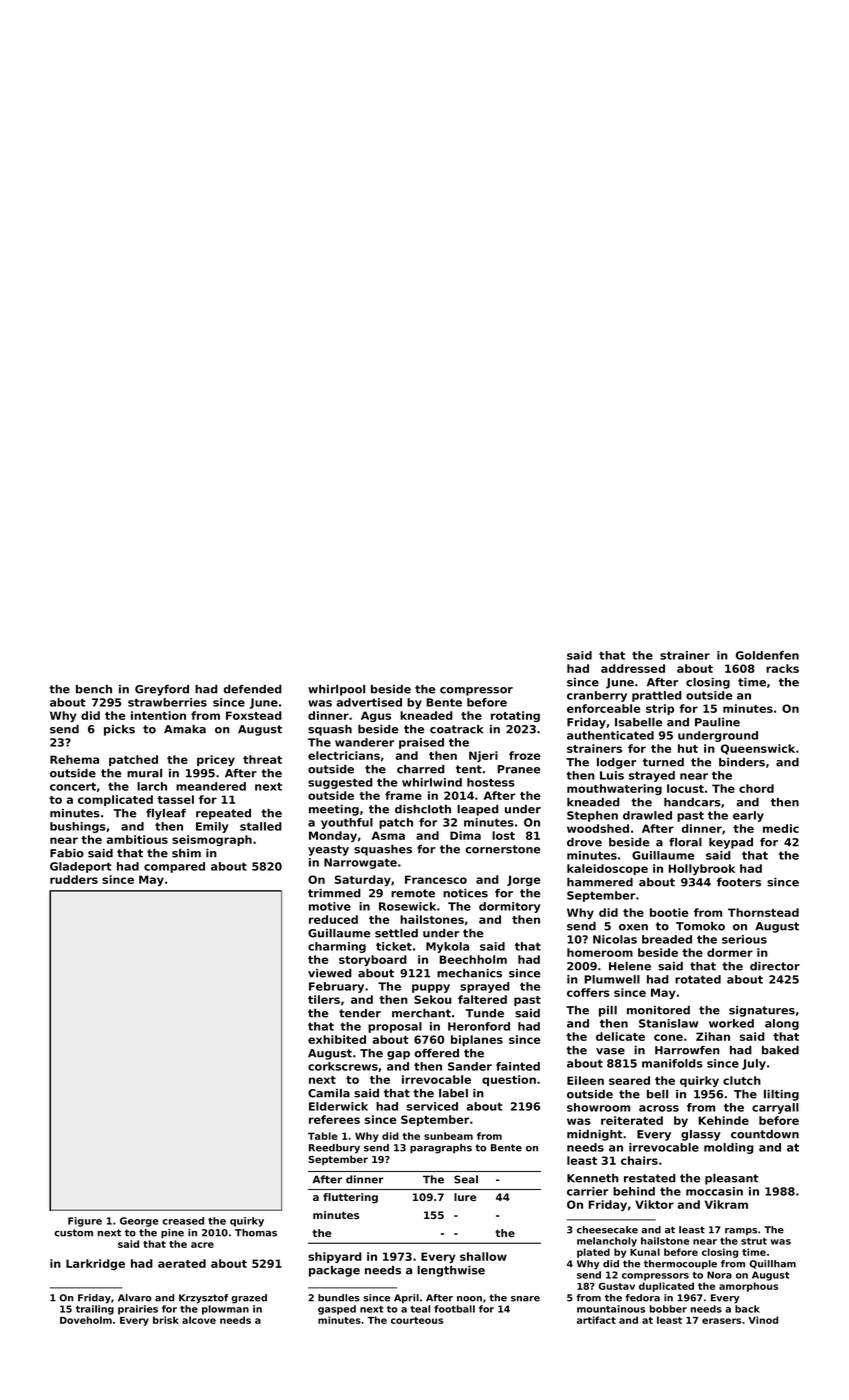 The width and height of the image is (849, 1400). What do you see at coordinates (73, 786) in the image?
I see `concert` at bounding box center [73, 786].
